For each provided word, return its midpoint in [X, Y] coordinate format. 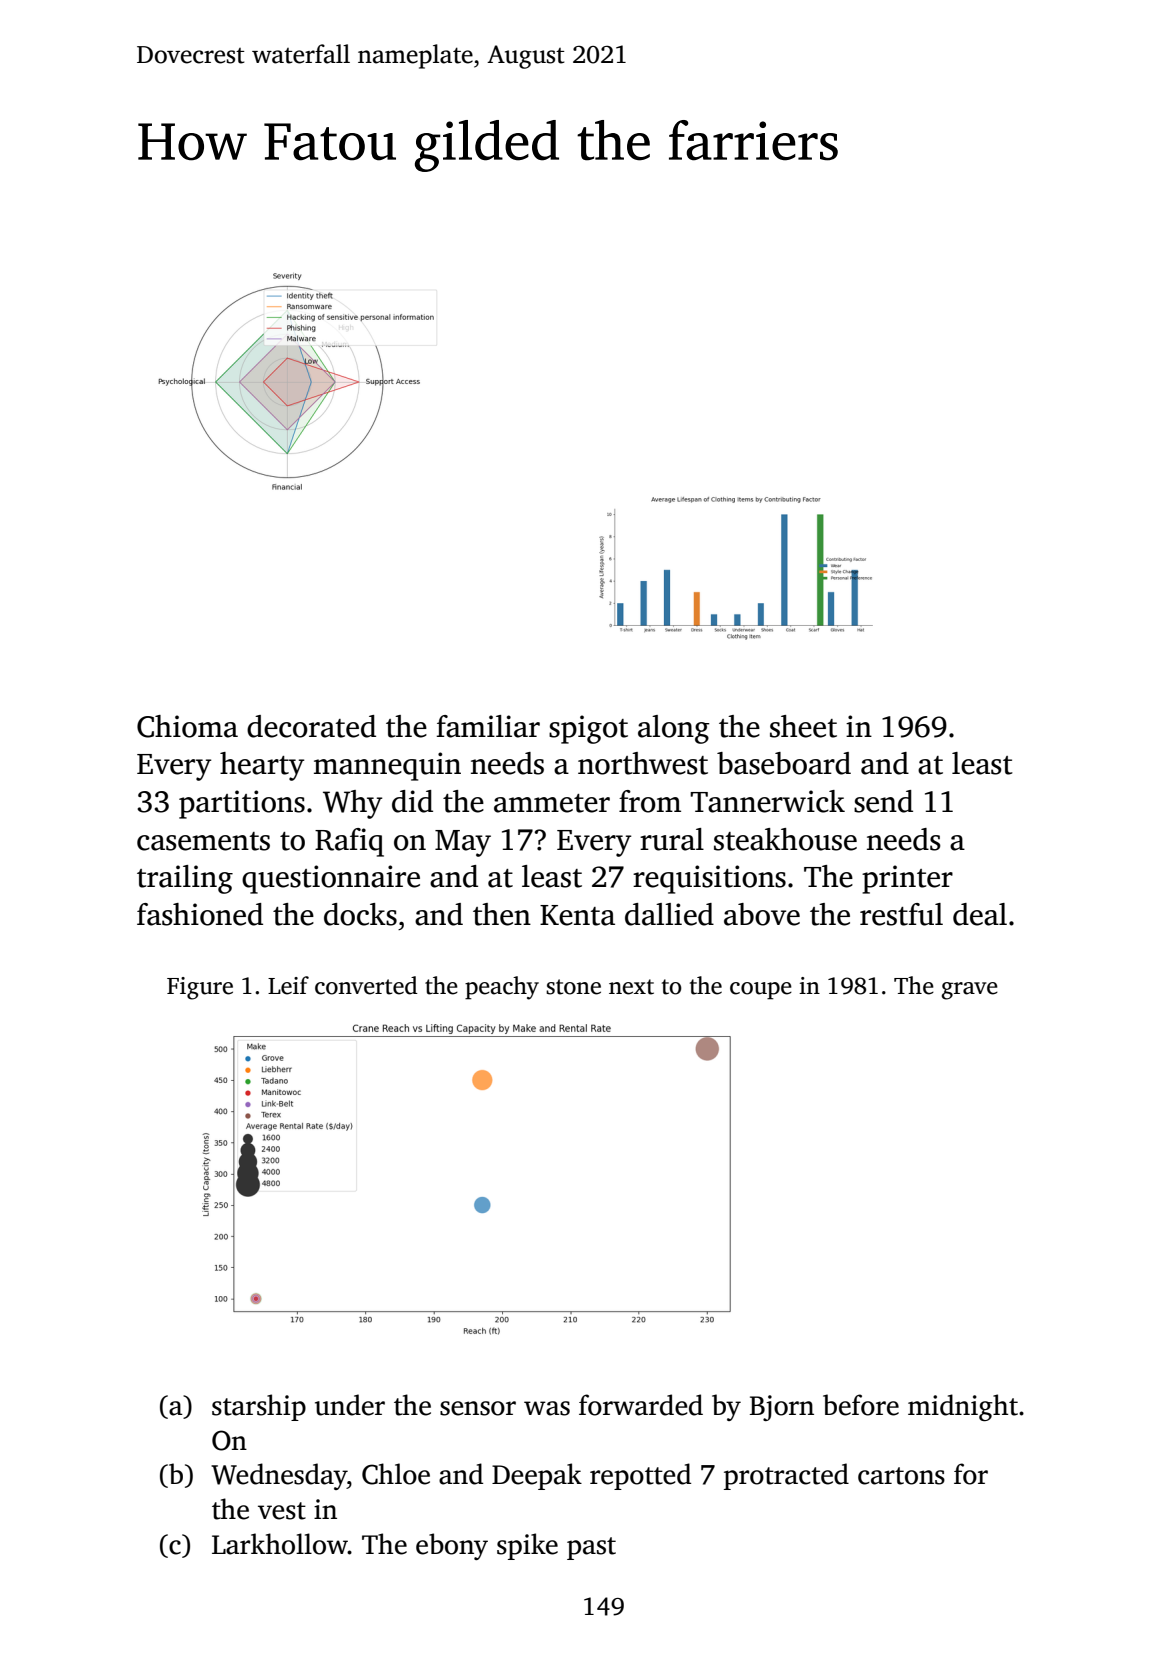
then [502, 914]
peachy [502, 988]
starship [259, 1407]
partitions [242, 804]
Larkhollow [280, 1544]
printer [907, 879]
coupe [761, 991]
